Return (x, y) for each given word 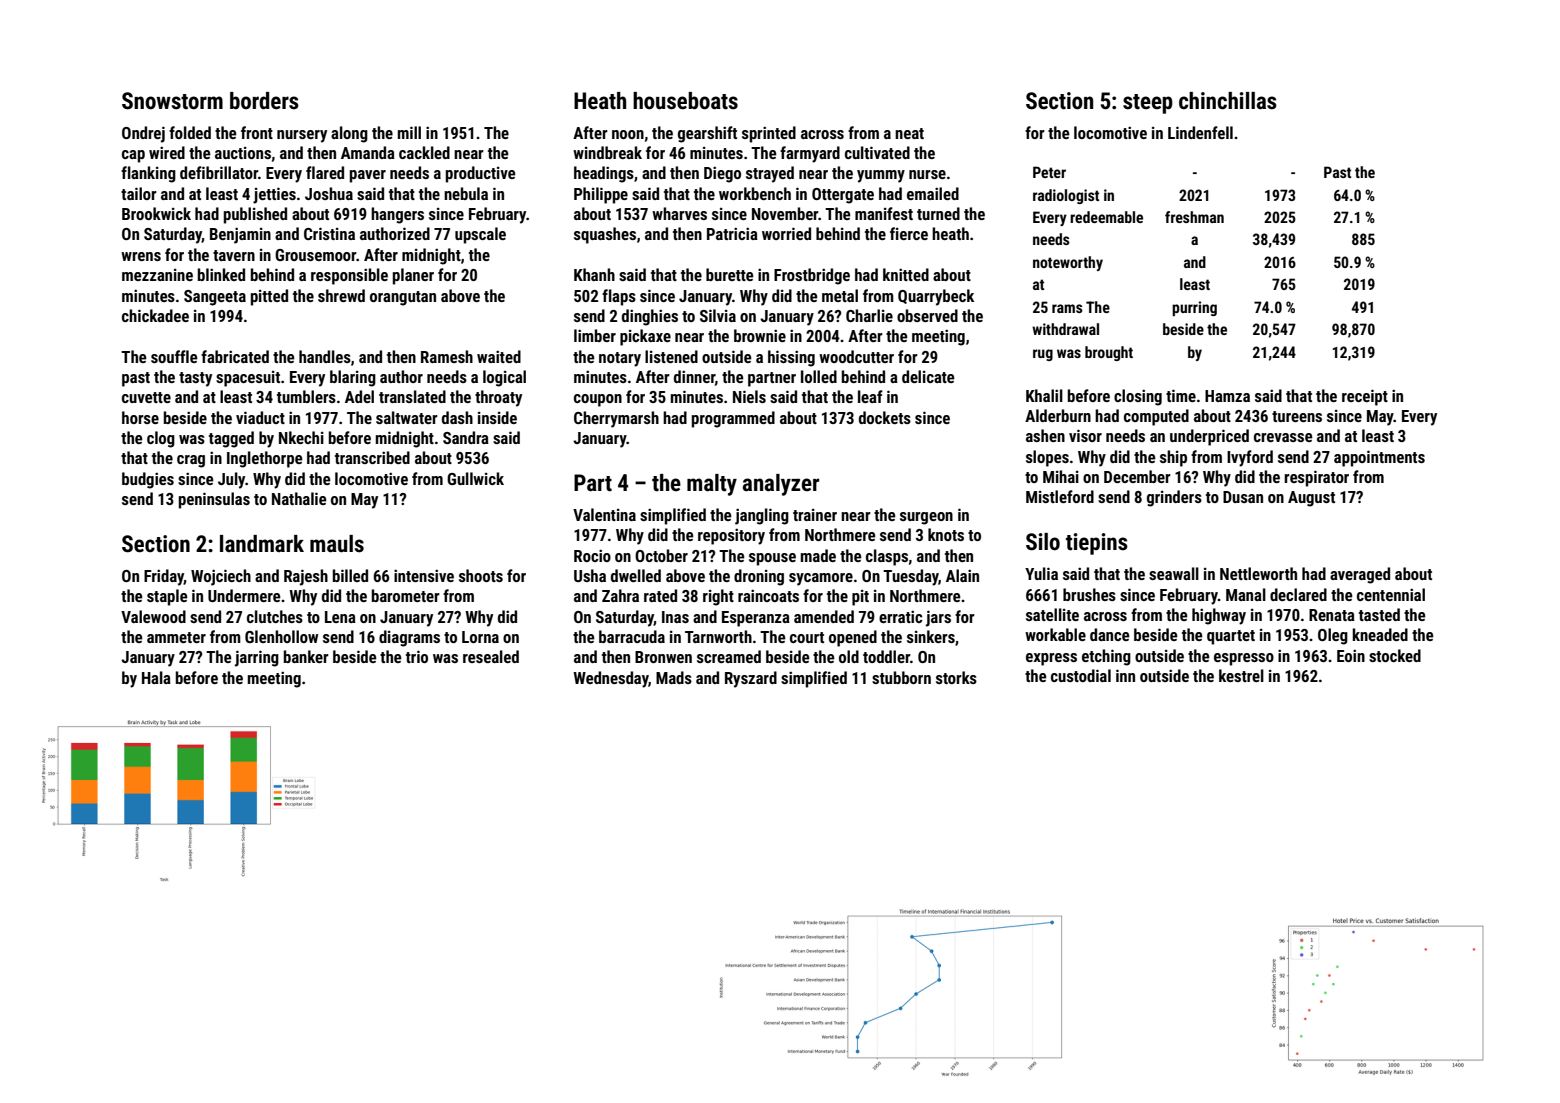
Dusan (1243, 497)
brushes (1089, 594)
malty (712, 485)
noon (628, 134)
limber (595, 335)
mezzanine (157, 275)
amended (824, 616)
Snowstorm (172, 101)
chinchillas (1228, 101)
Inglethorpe (265, 459)
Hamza (1227, 396)
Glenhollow (281, 636)
